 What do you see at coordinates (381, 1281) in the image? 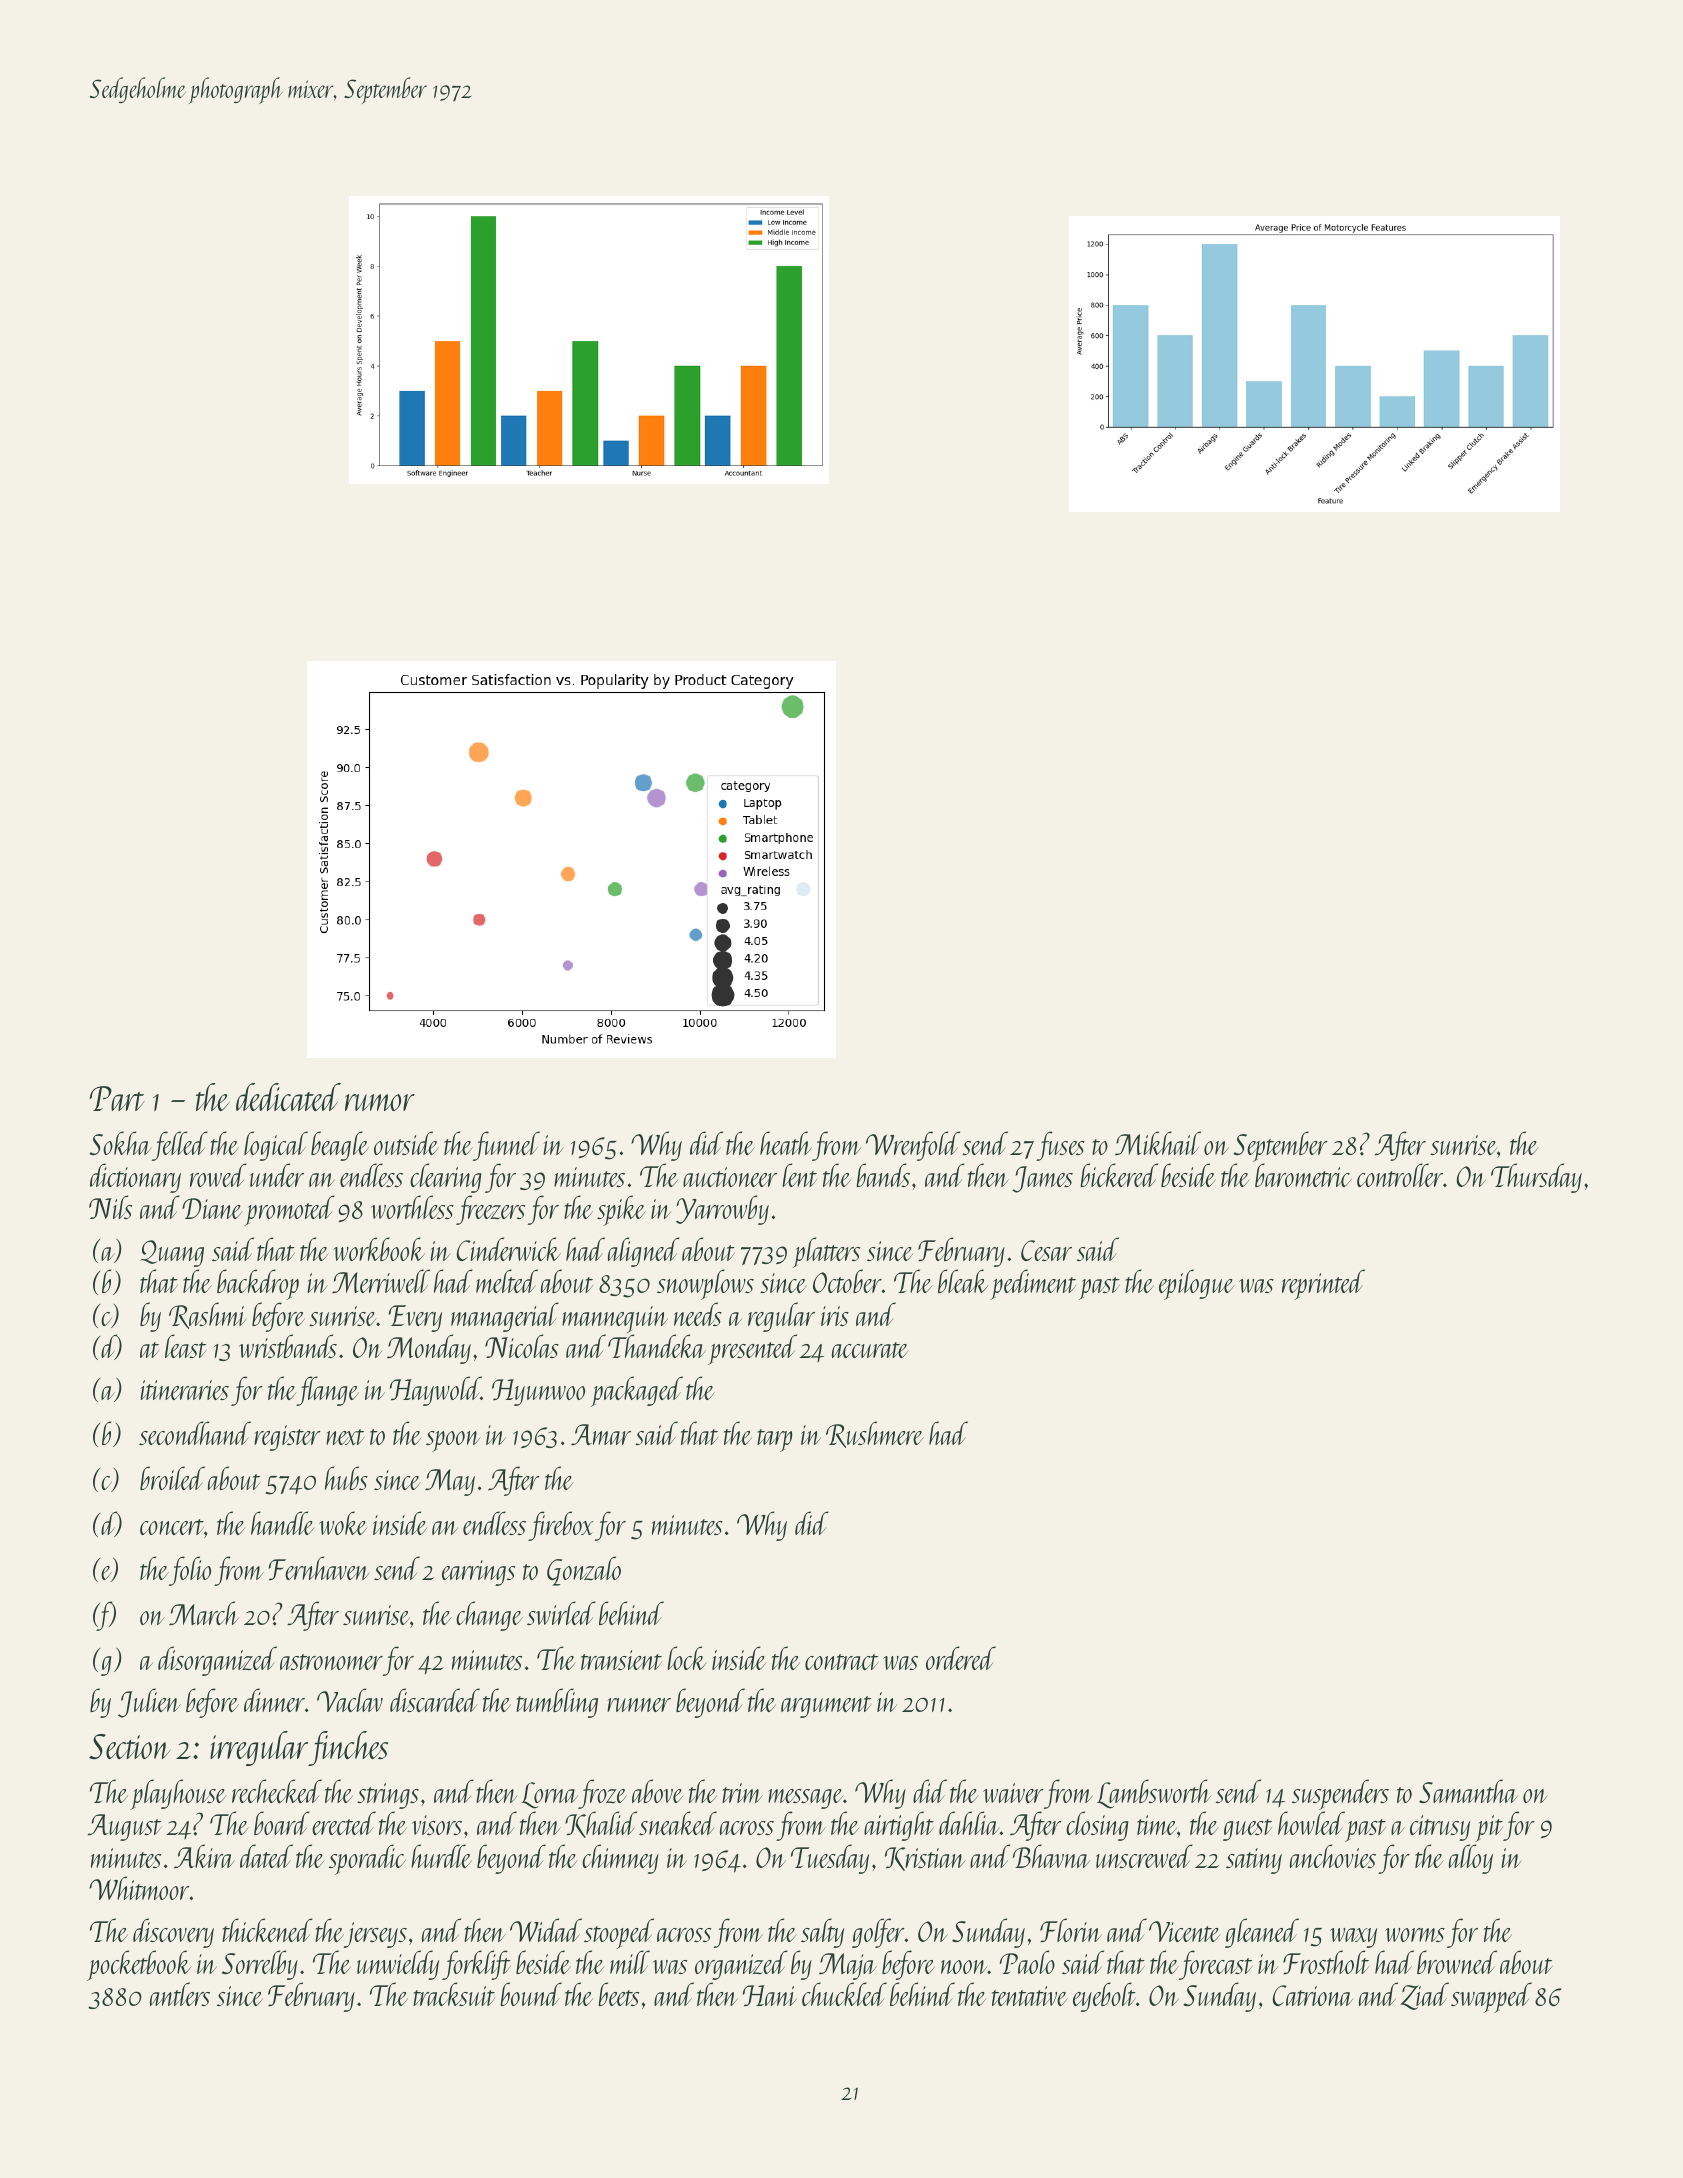
I see `Merriwell` at bounding box center [381, 1281].
